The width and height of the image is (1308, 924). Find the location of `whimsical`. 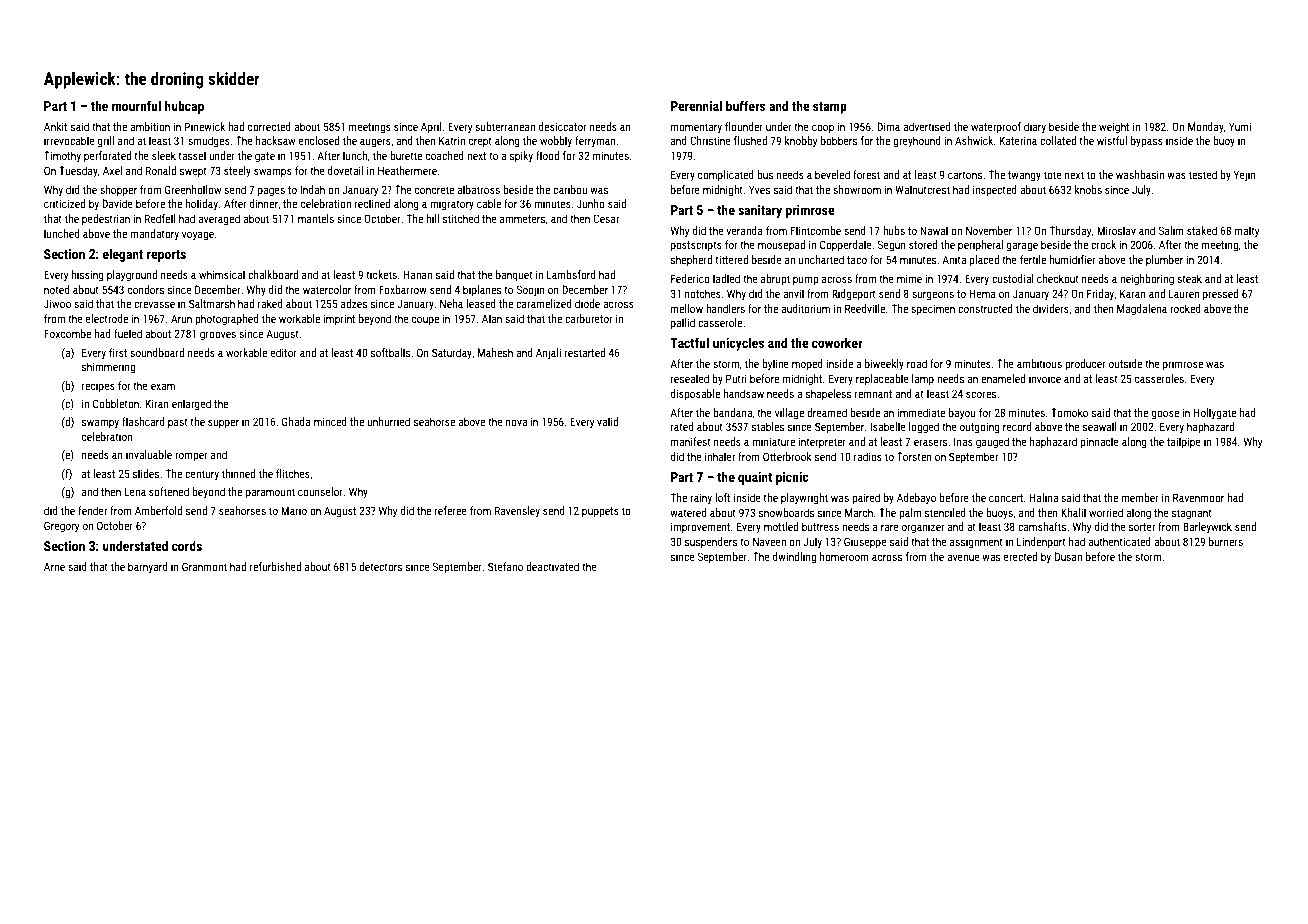

whimsical is located at coordinates (222, 274).
